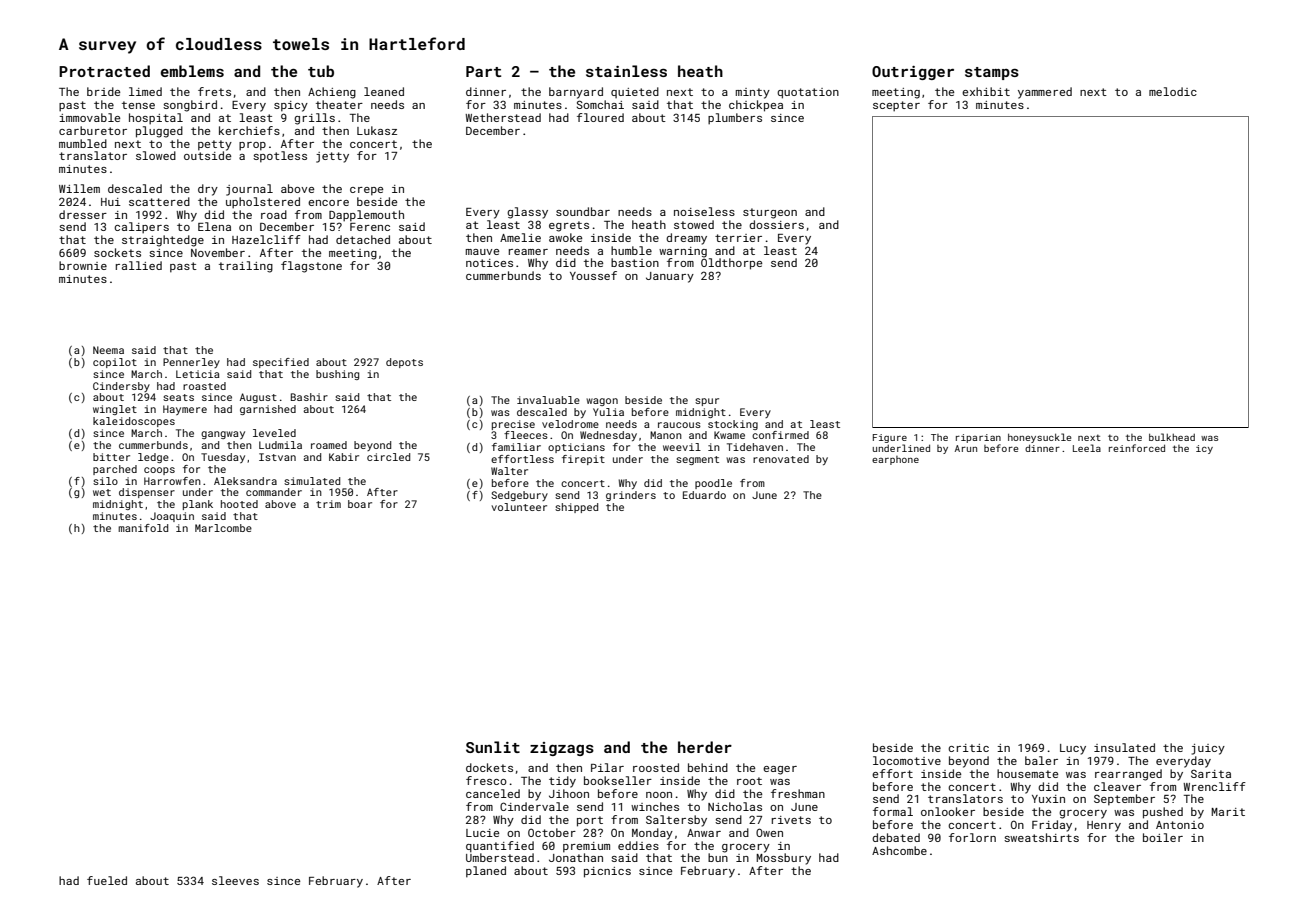 The image size is (1308, 924). Describe the element at coordinates (576, 857) in the document. I see `Jonathan` at that location.
